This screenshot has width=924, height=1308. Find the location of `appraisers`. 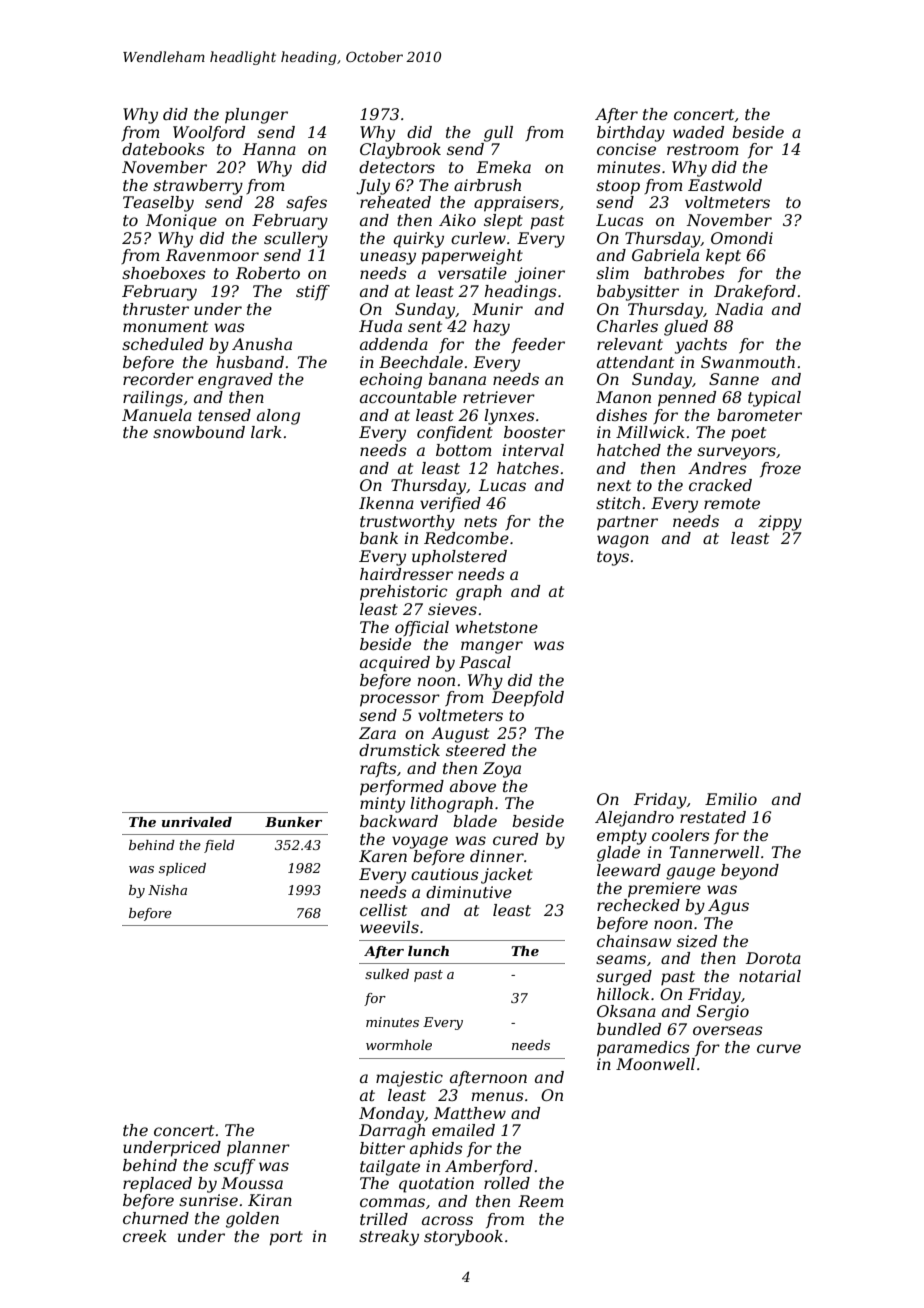

appraisers is located at coordinates (516, 204).
